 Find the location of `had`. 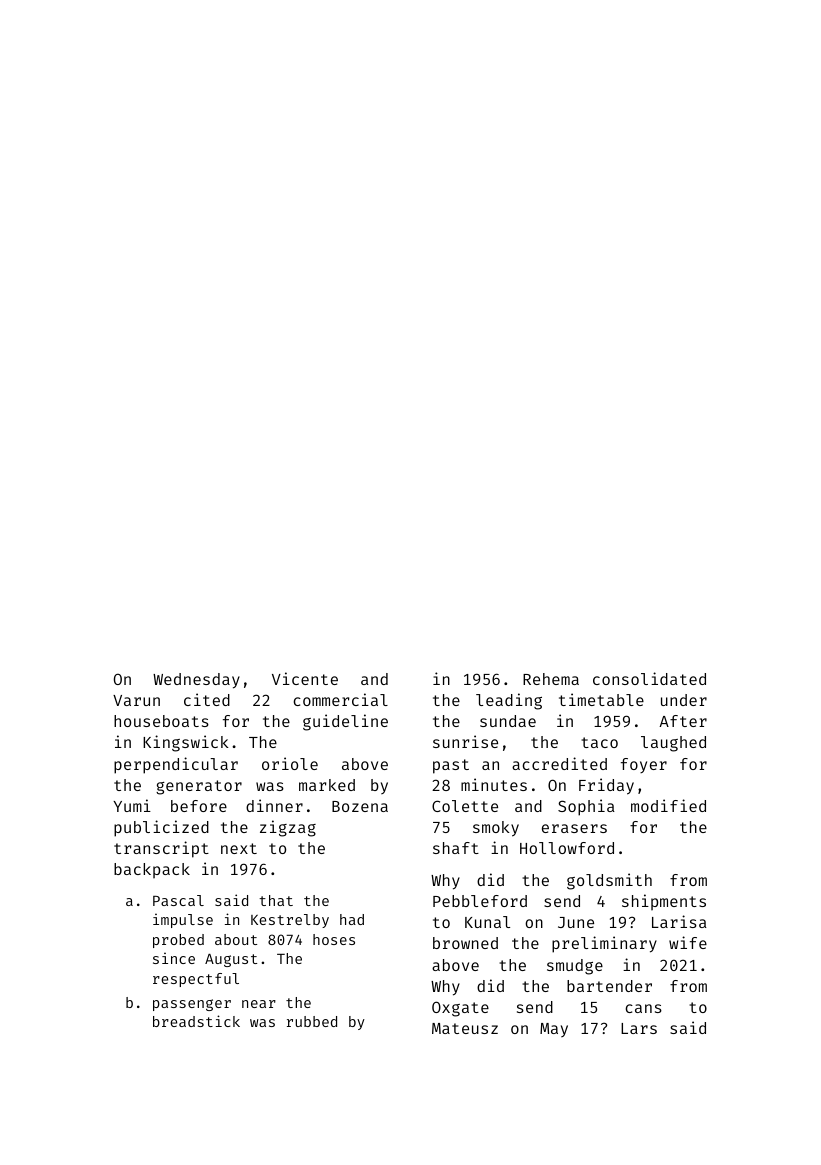

had is located at coordinates (352, 919).
